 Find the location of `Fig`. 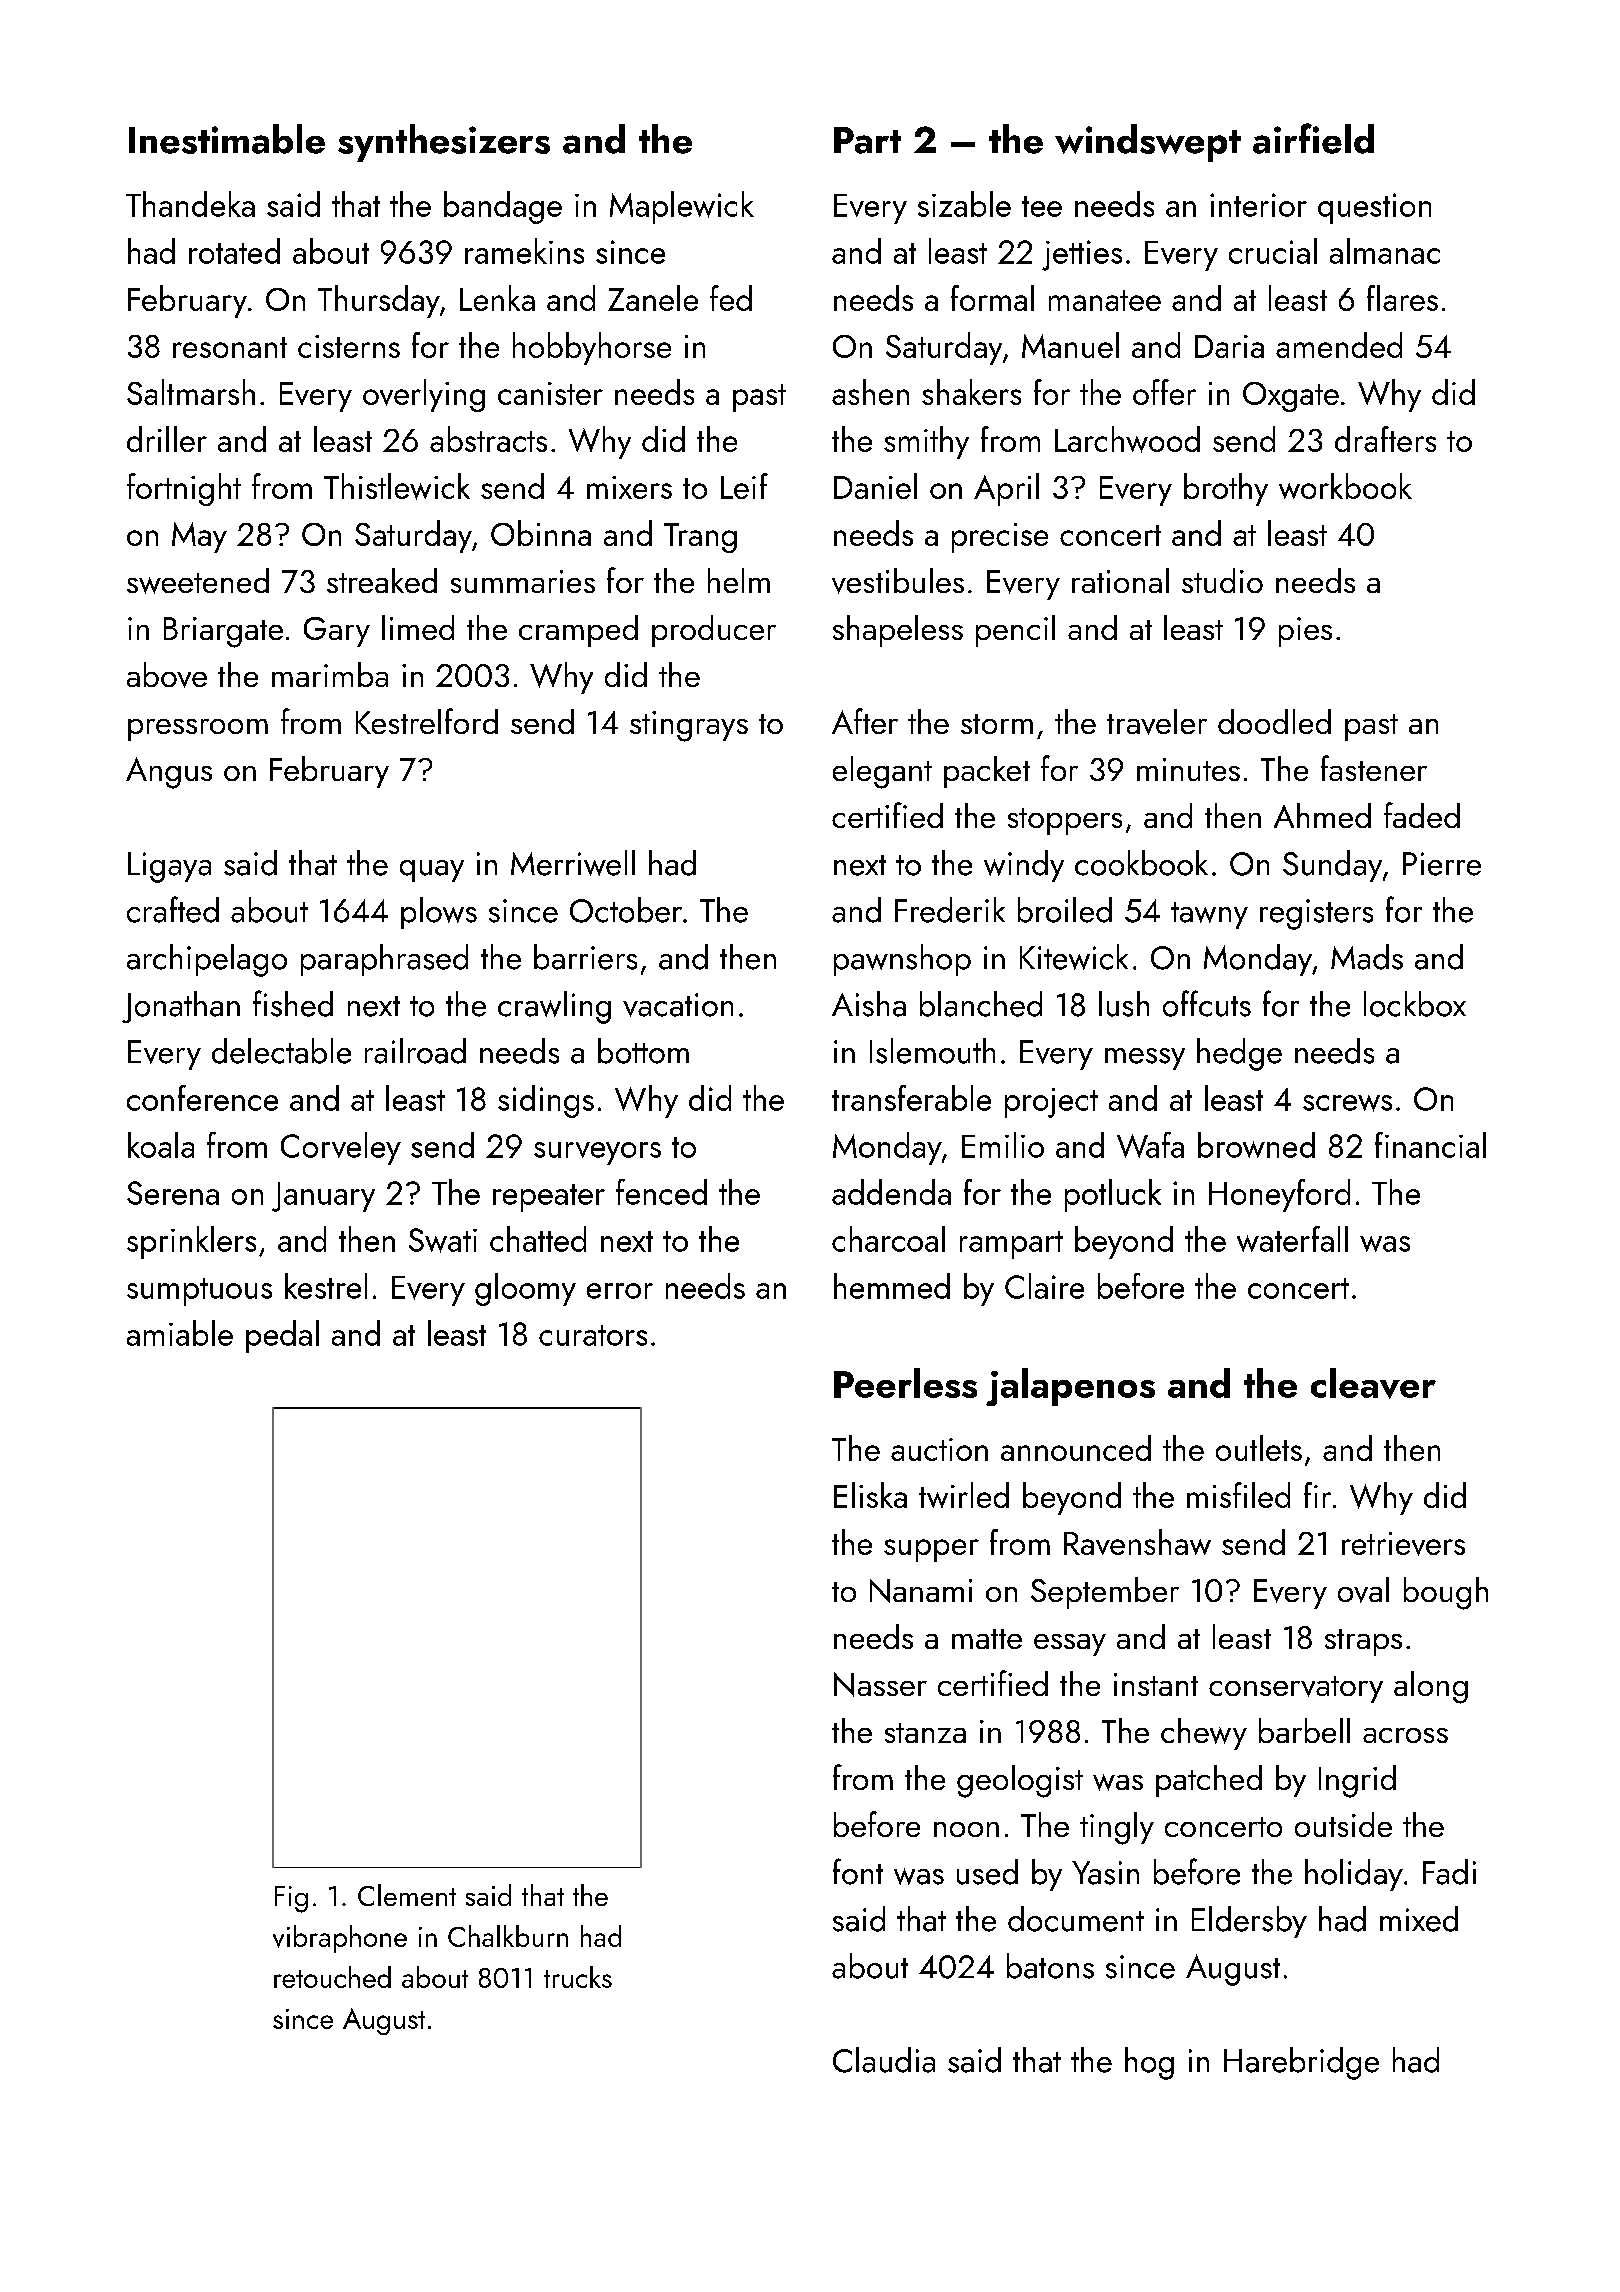

Fig is located at coordinates (291, 1899).
